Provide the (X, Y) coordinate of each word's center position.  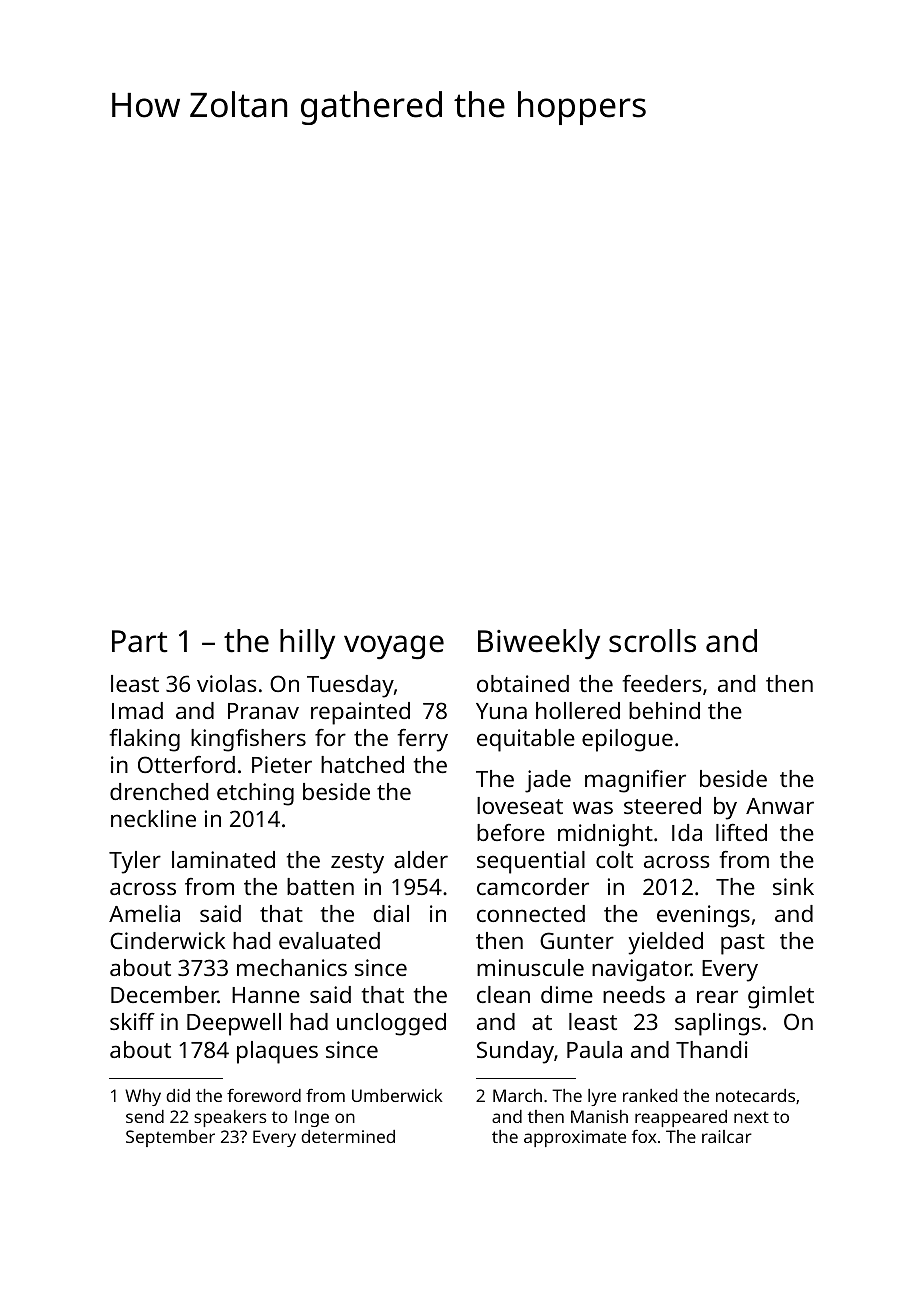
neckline (153, 818)
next (751, 1117)
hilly (307, 644)
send (145, 1116)
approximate (575, 1138)
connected (531, 913)
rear (717, 996)
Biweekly (539, 644)
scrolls (652, 641)
